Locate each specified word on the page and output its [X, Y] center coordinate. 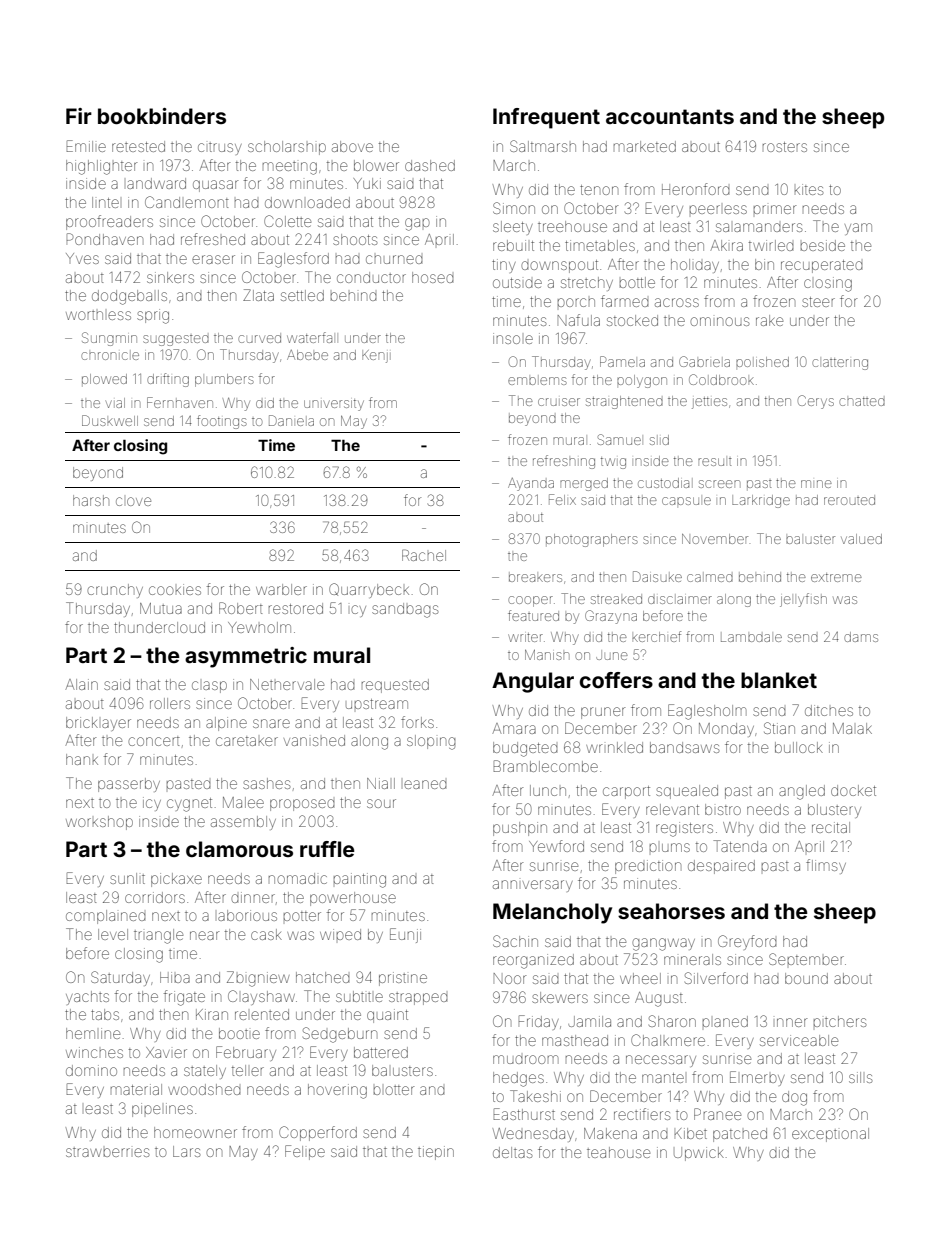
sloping [431, 742]
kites [809, 189]
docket [853, 790]
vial [115, 403]
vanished [314, 740]
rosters [785, 147]
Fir [79, 116]
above [352, 146]
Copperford [318, 1133]
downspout [559, 266]
